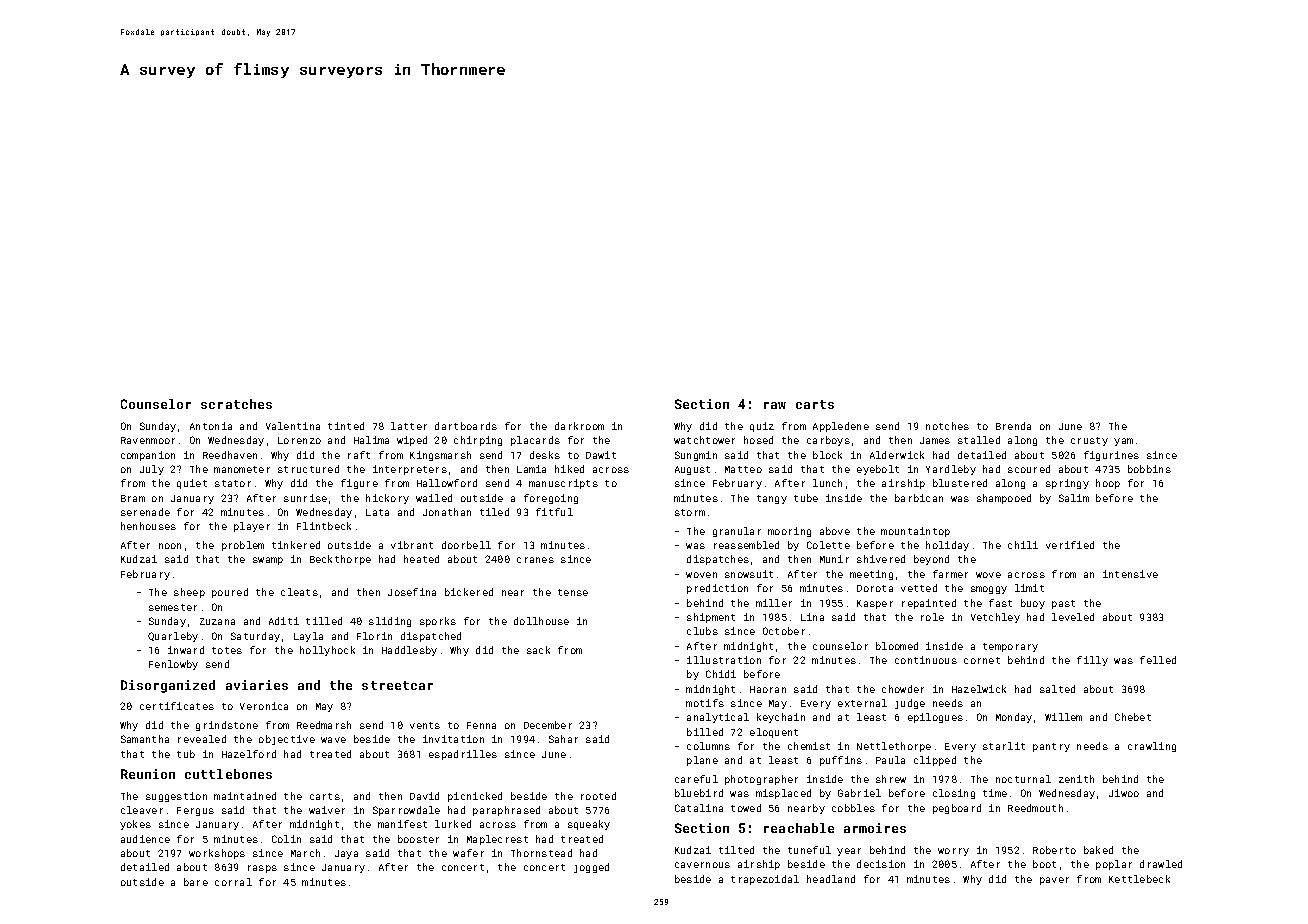  I want to click on placards, so click(535, 441).
